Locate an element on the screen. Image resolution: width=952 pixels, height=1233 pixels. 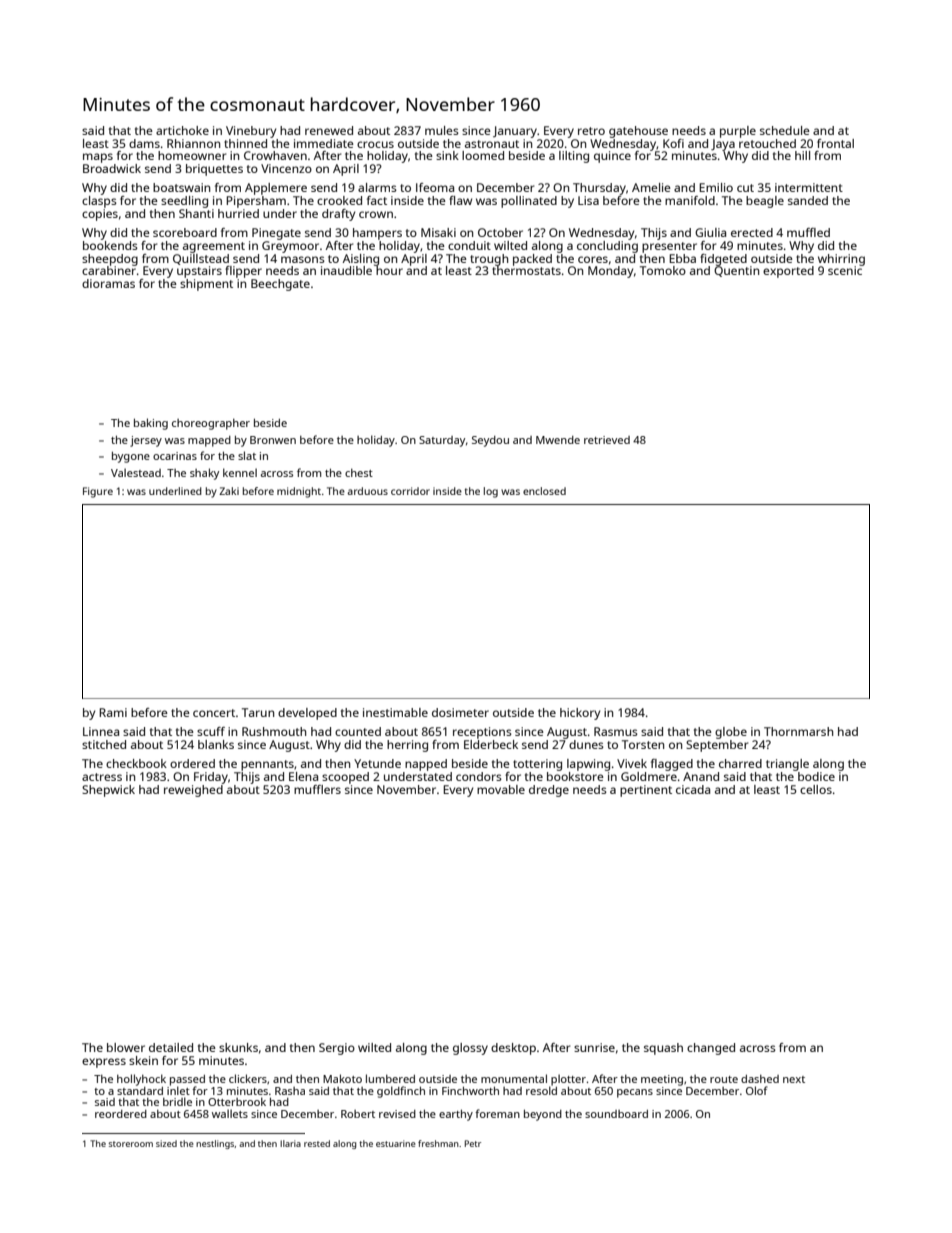
hollyhock is located at coordinates (141, 1080).
